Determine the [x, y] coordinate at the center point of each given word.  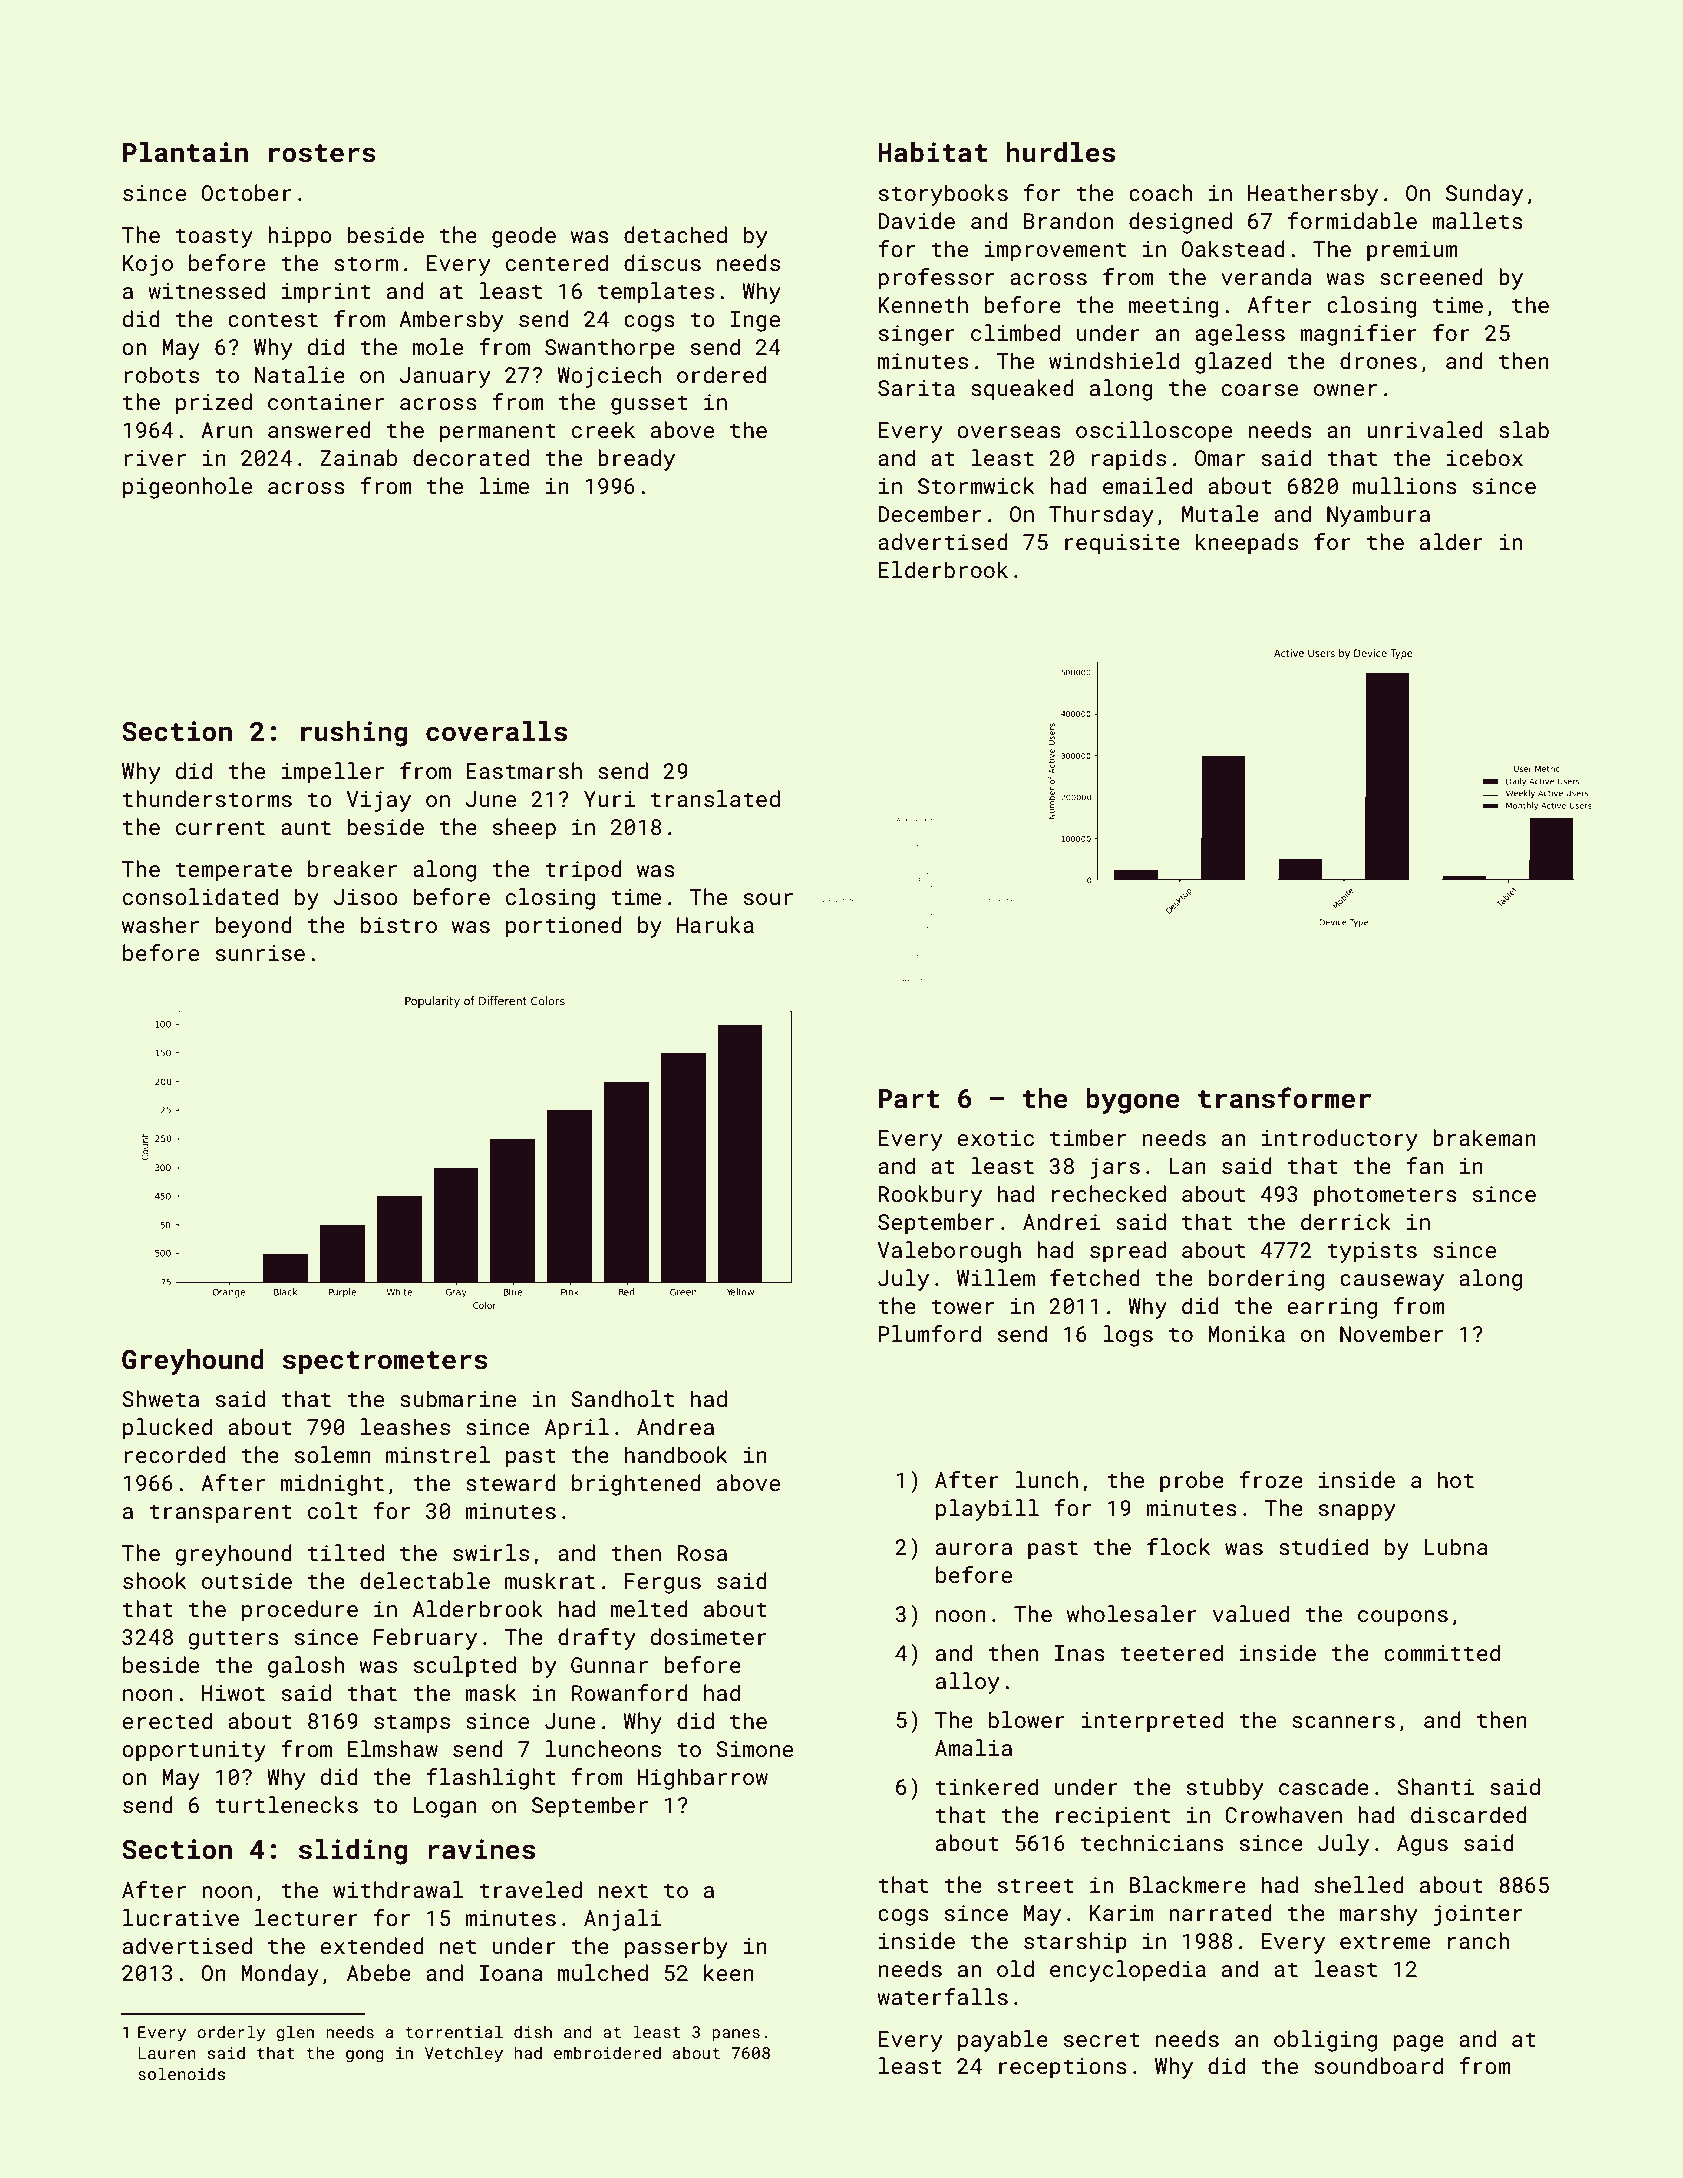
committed [1442, 1652]
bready [636, 460]
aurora [974, 1549]
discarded [1469, 1814]
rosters [322, 153]
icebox [1485, 457]
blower [1027, 1719]
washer [160, 924]
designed [1180, 223]
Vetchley [464, 2054]
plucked [167, 1429]
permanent [498, 433]
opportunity [194, 1751]
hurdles [1060, 152]
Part [909, 1099]
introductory [1339, 1140]
